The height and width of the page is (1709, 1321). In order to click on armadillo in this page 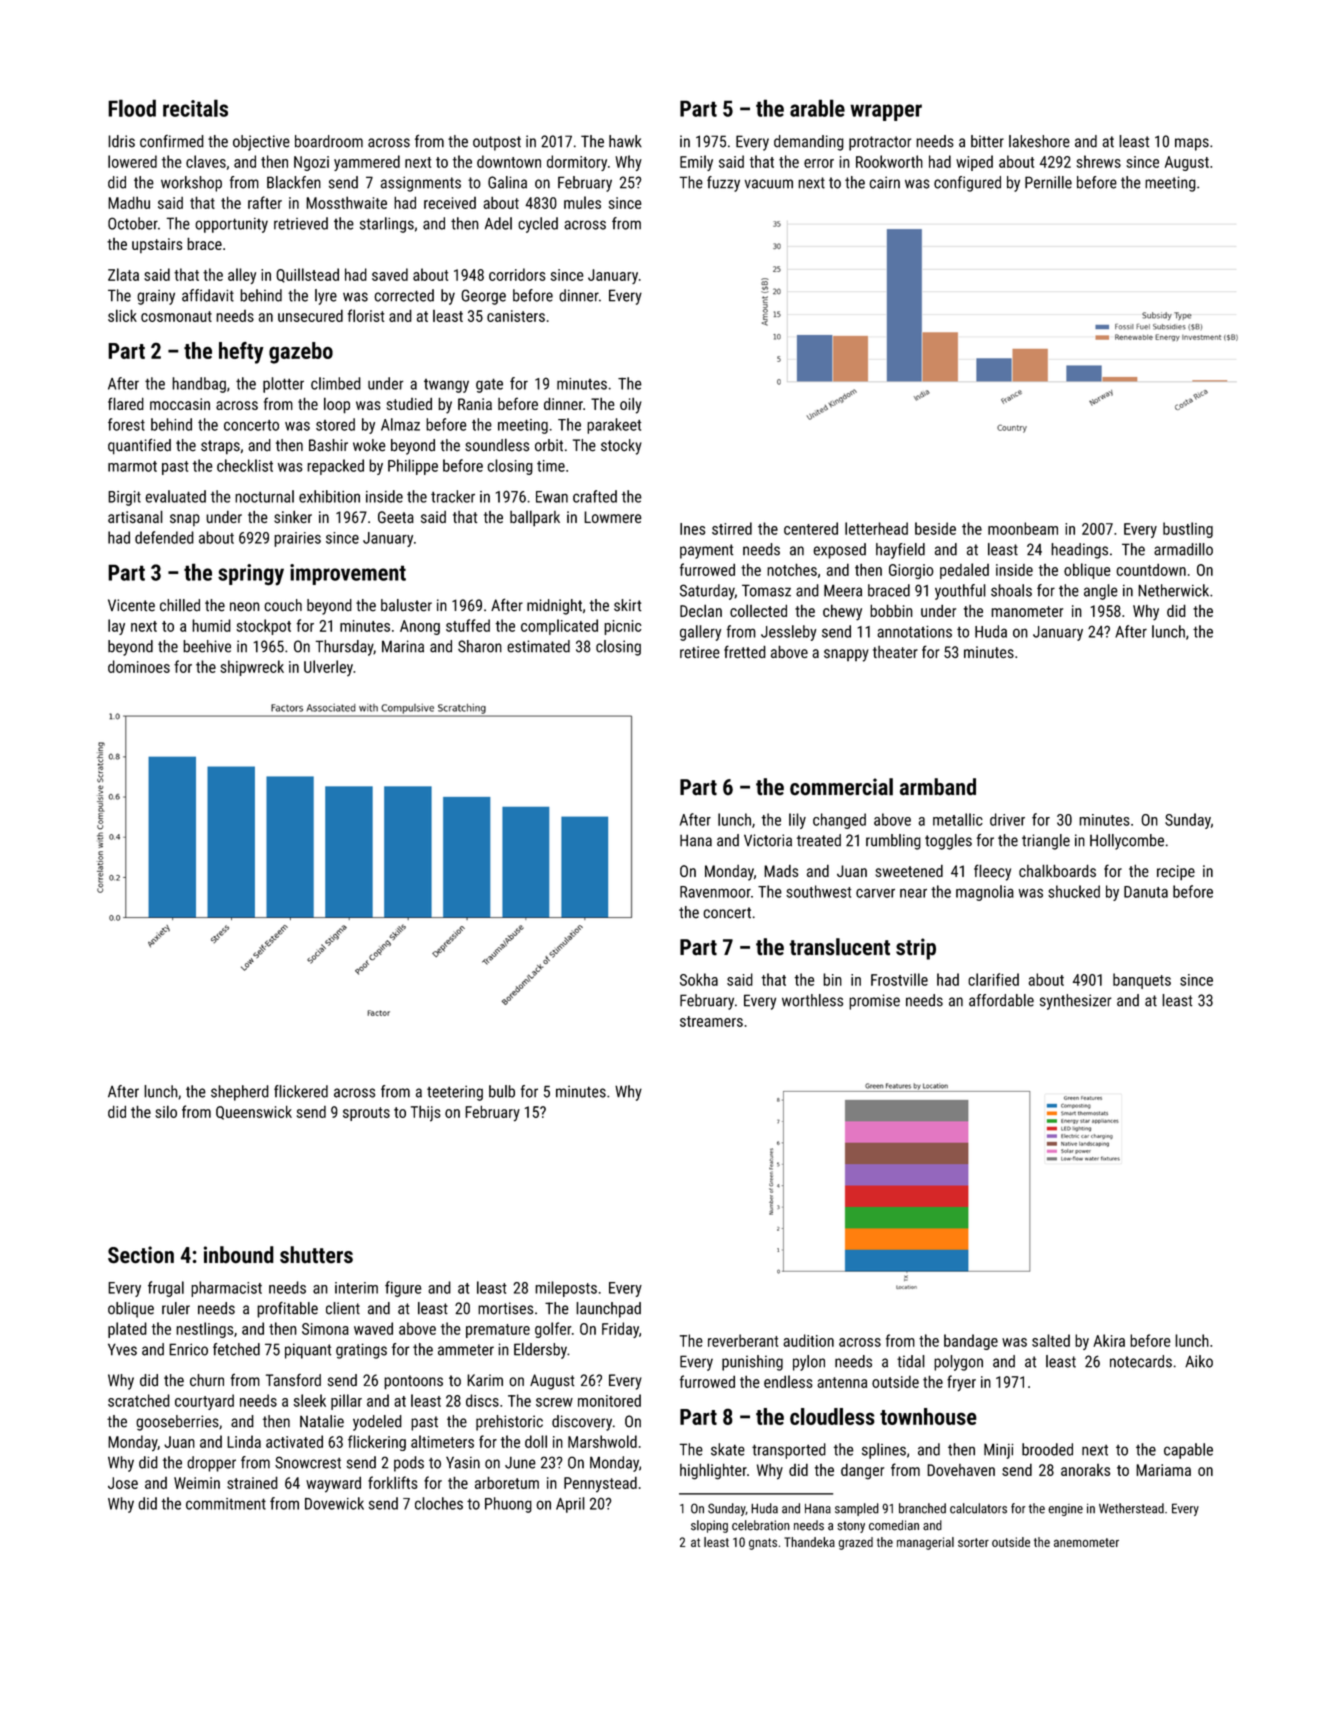, I will do `click(1183, 549)`.
